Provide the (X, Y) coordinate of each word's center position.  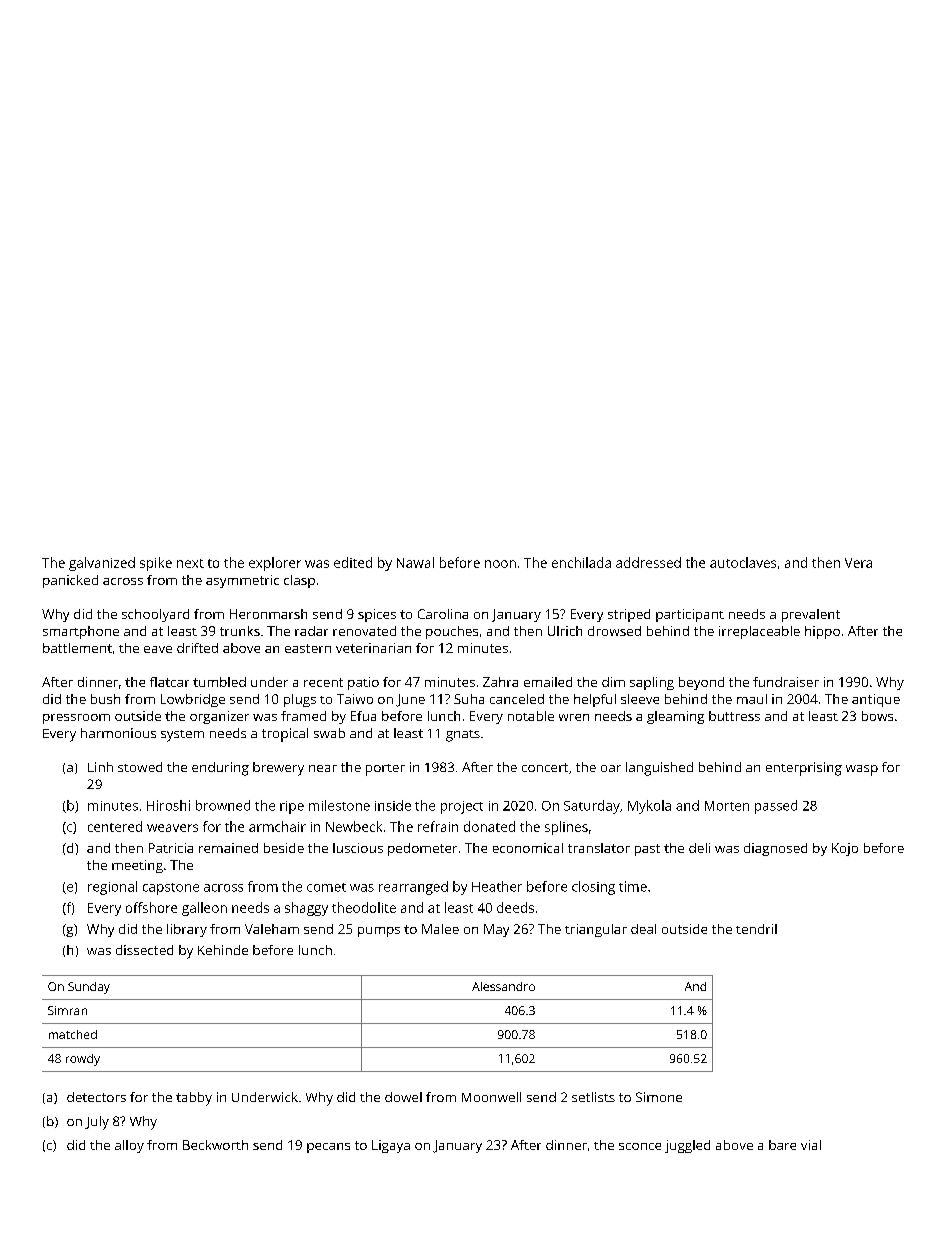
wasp (862, 770)
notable (531, 716)
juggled (687, 1146)
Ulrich (565, 631)
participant (690, 615)
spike (156, 564)
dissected (144, 950)
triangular (596, 930)
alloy (129, 1146)
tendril (756, 929)
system (182, 736)
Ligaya (391, 1146)
